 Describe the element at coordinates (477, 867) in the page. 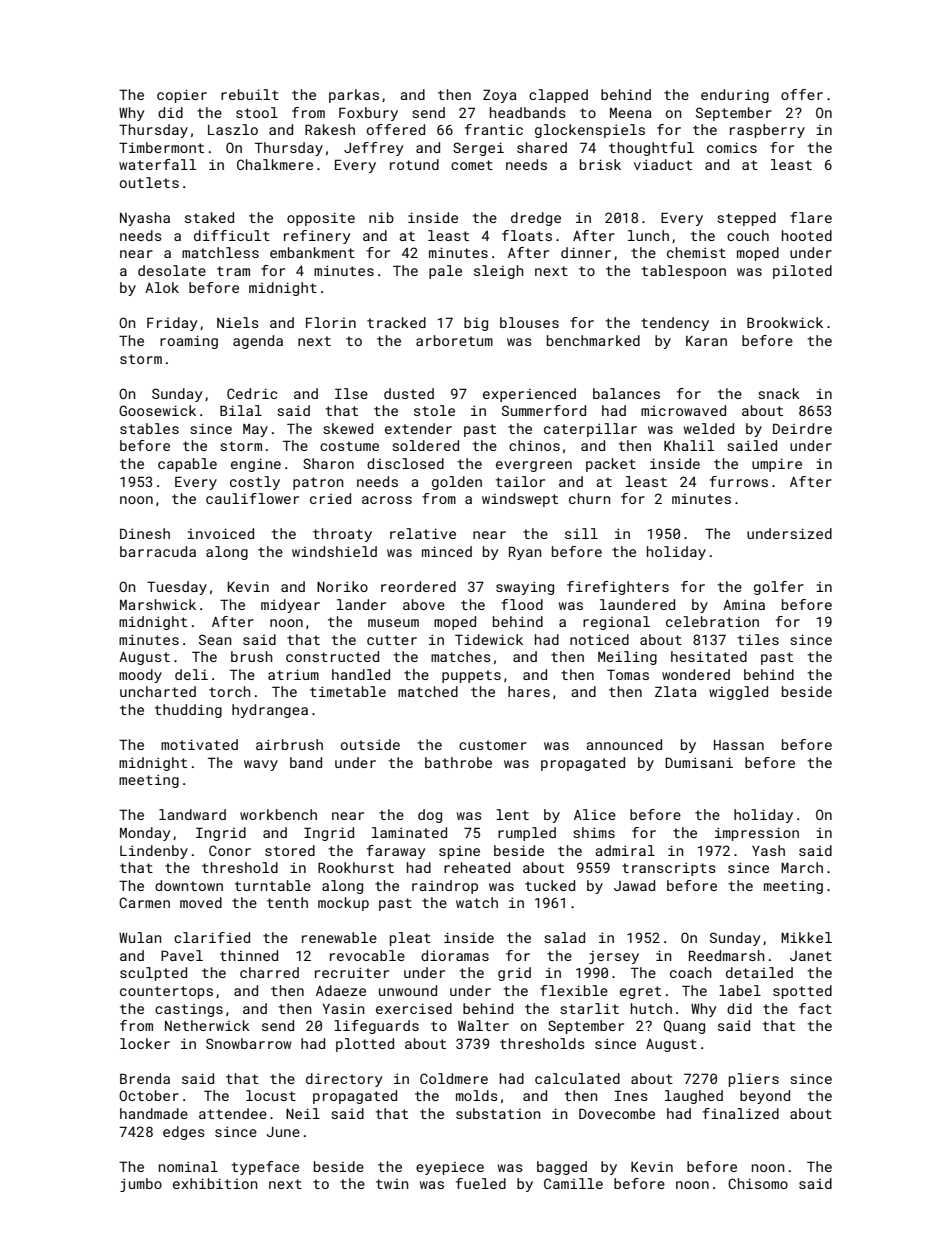

I see `reheated` at that location.
